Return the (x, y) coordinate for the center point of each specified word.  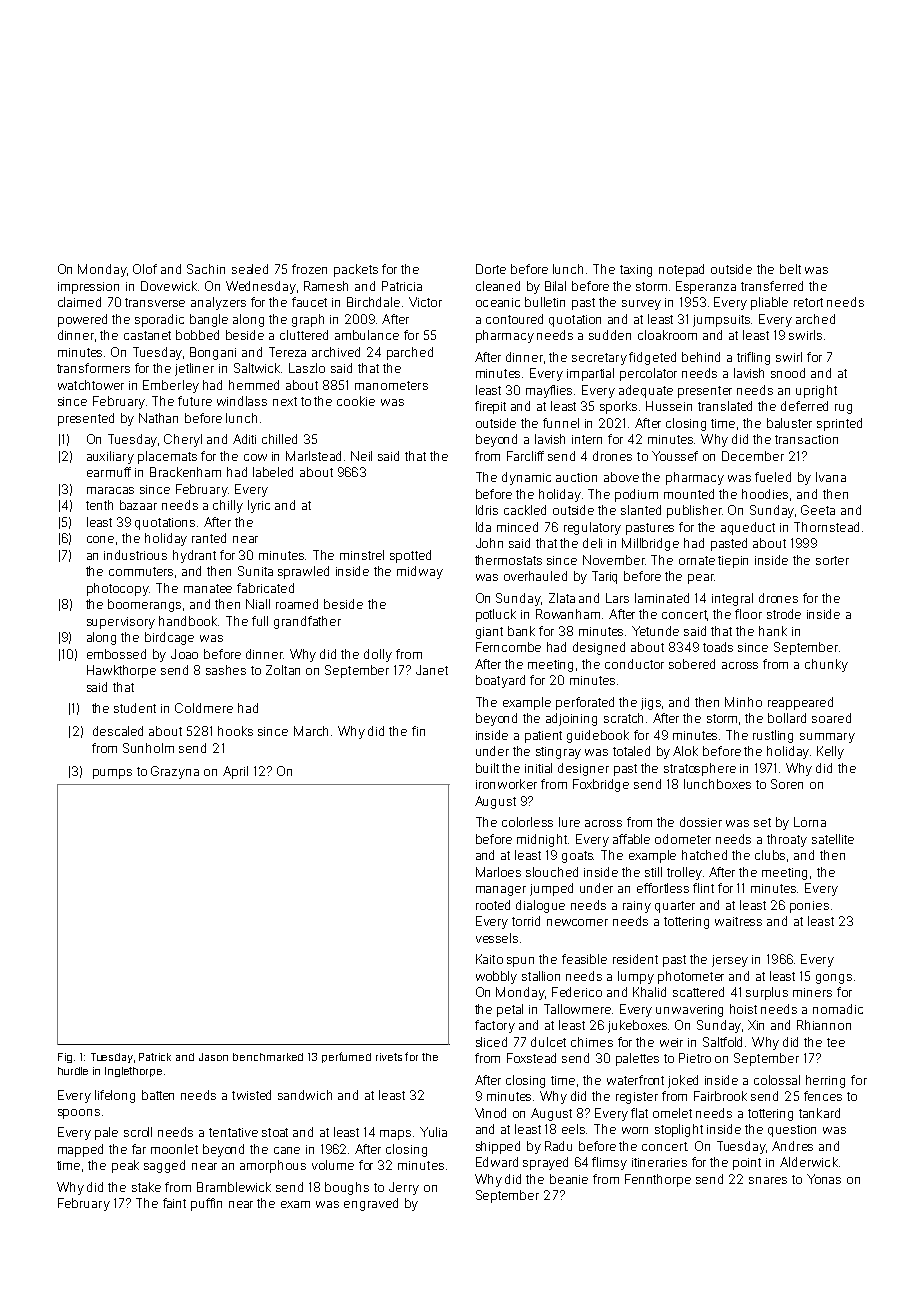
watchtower (91, 385)
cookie (356, 401)
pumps (112, 774)
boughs (347, 1188)
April (235, 772)
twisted (251, 1095)
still (653, 872)
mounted (689, 494)
